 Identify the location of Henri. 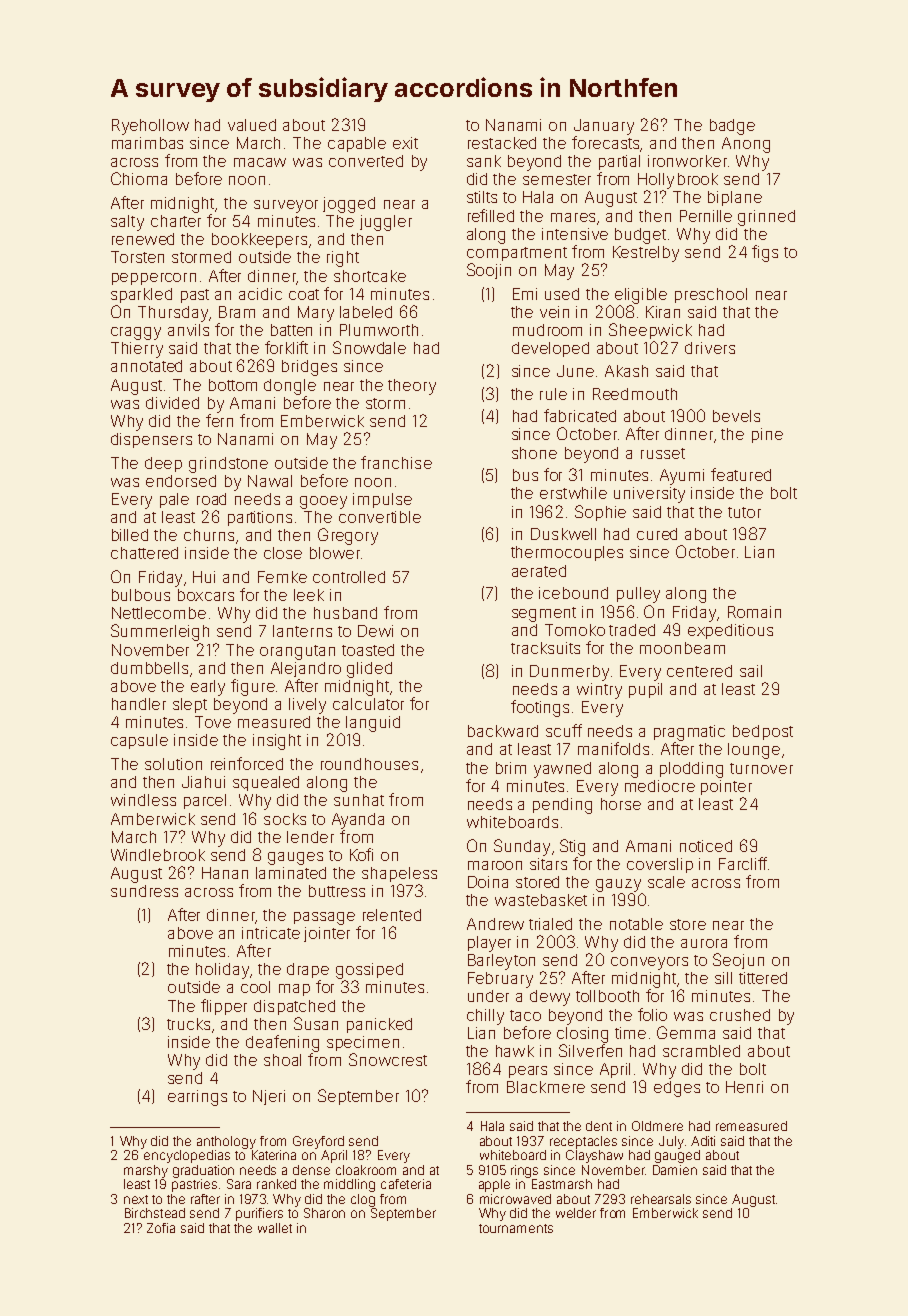
(744, 1087).
